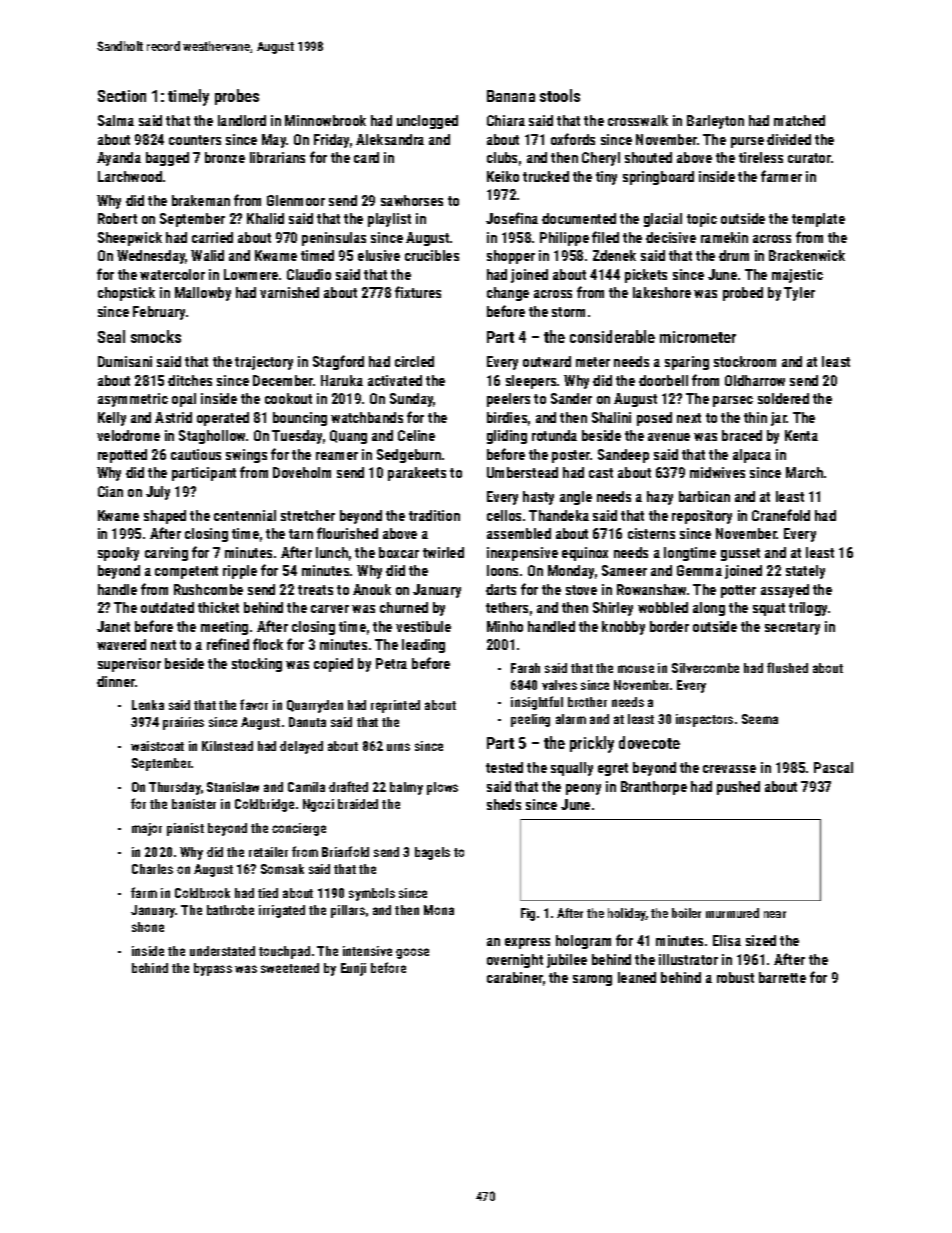 The image size is (952, 1233). Describe the element at coordinates (228, 644) in the screenshot. I see `refined` at that location.
